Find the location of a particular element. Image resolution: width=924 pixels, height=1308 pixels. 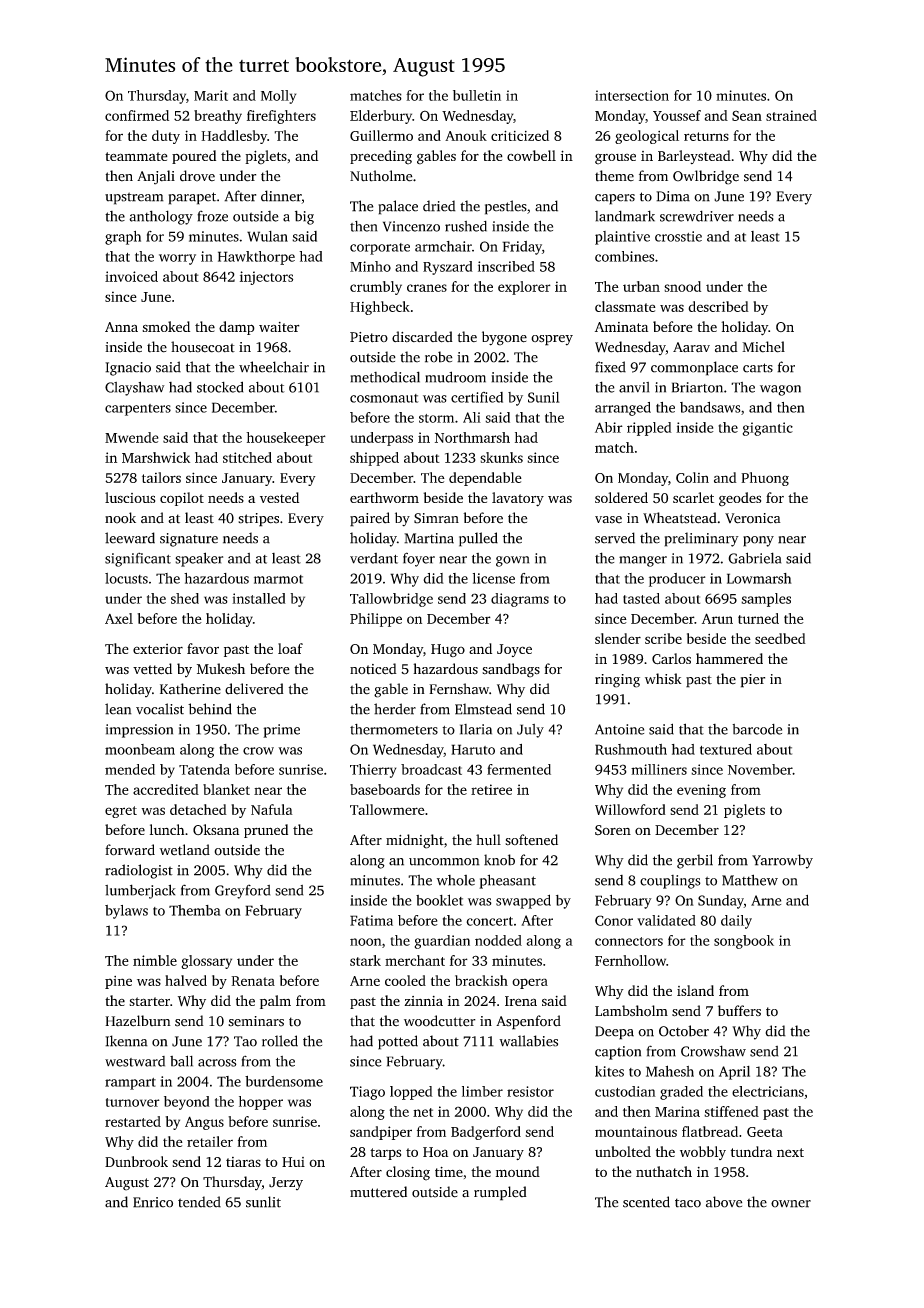

strained is located at coordinates (791, 115).
